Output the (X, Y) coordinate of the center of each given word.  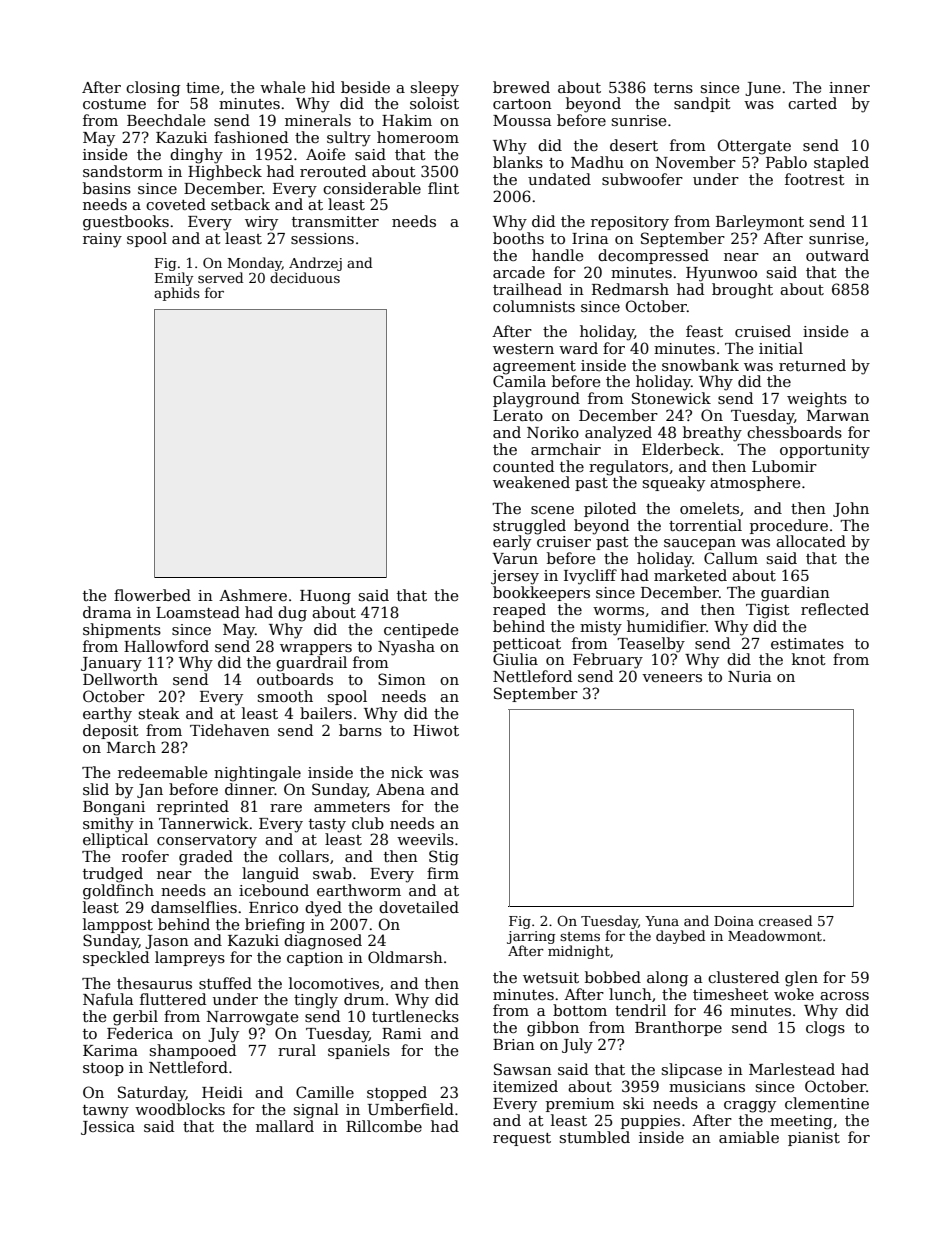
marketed (690, 575)
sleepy (435, 89)
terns (673, 88)
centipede (421, 630)
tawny (106, 1112)
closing (153, 89)
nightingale (257, 774)
